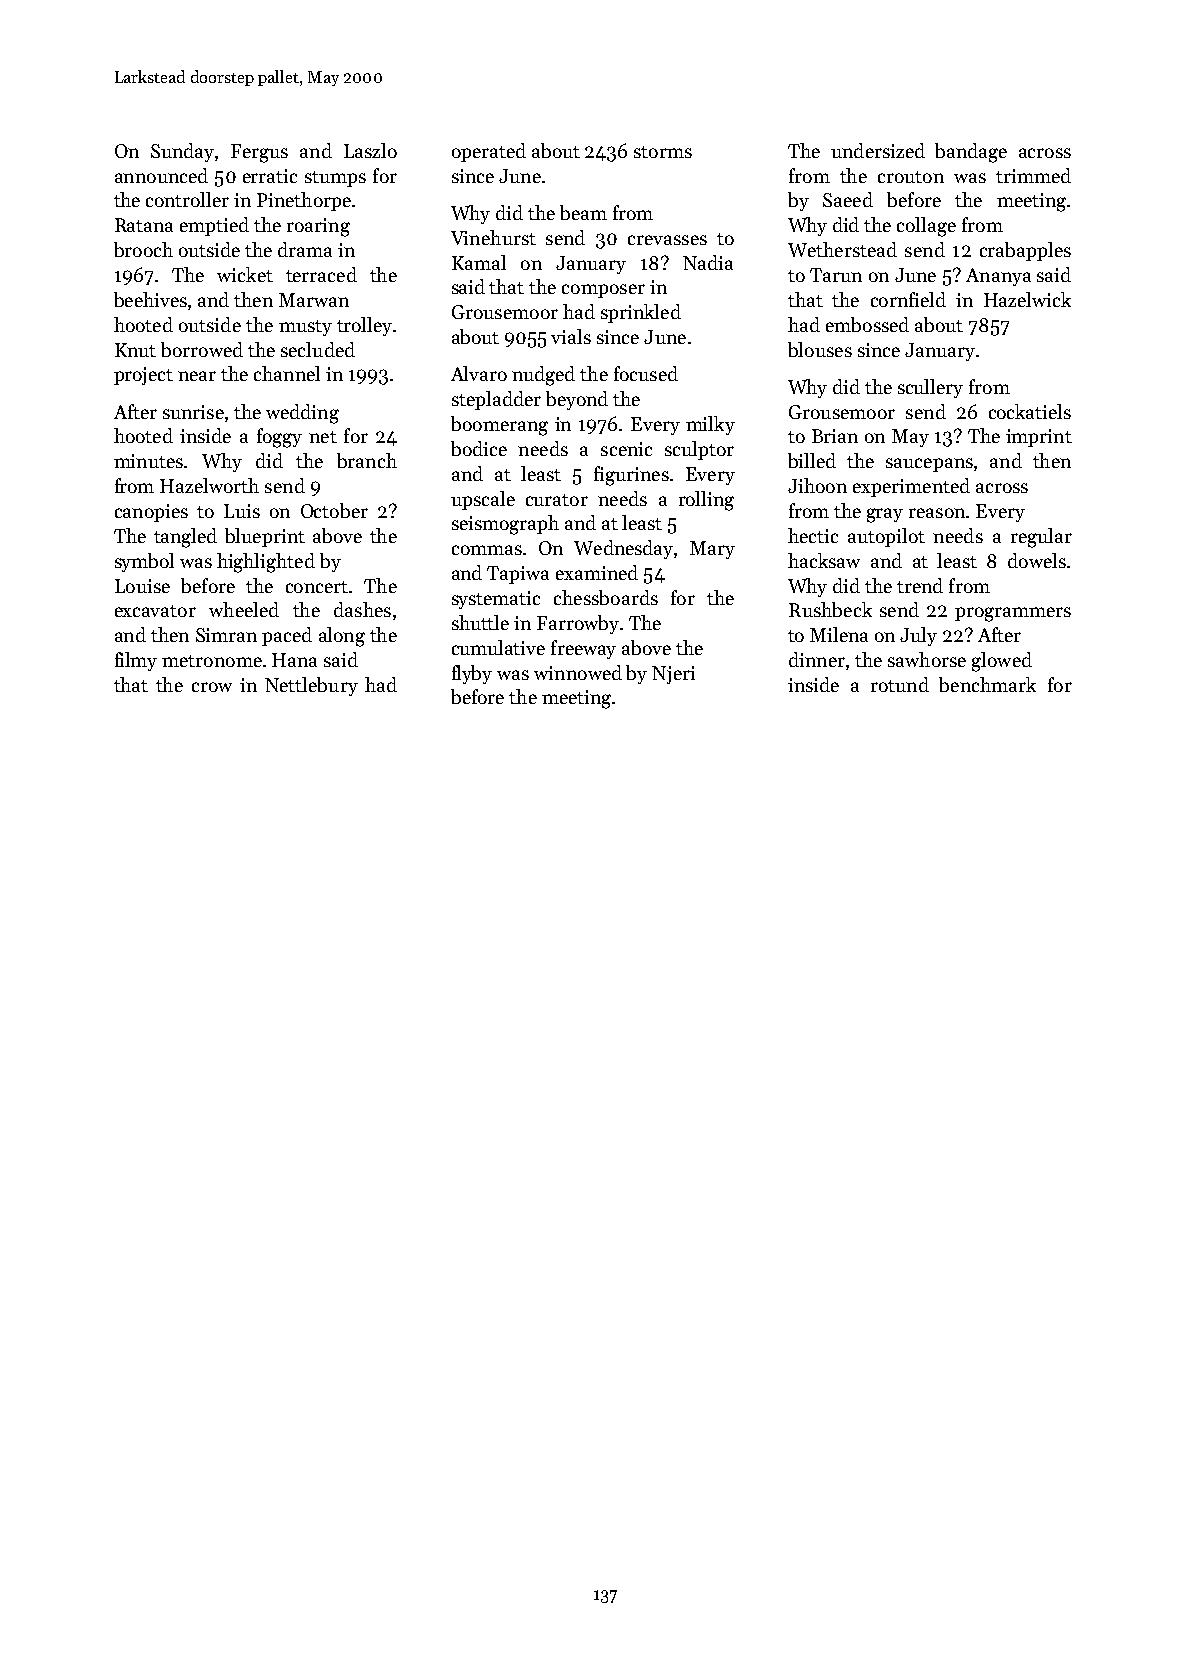 The width and height of the page is (1185, 1676). What do you see at coordinates (911, 177) in the page?
I see `crouton` at bounding box center [911, 177].
